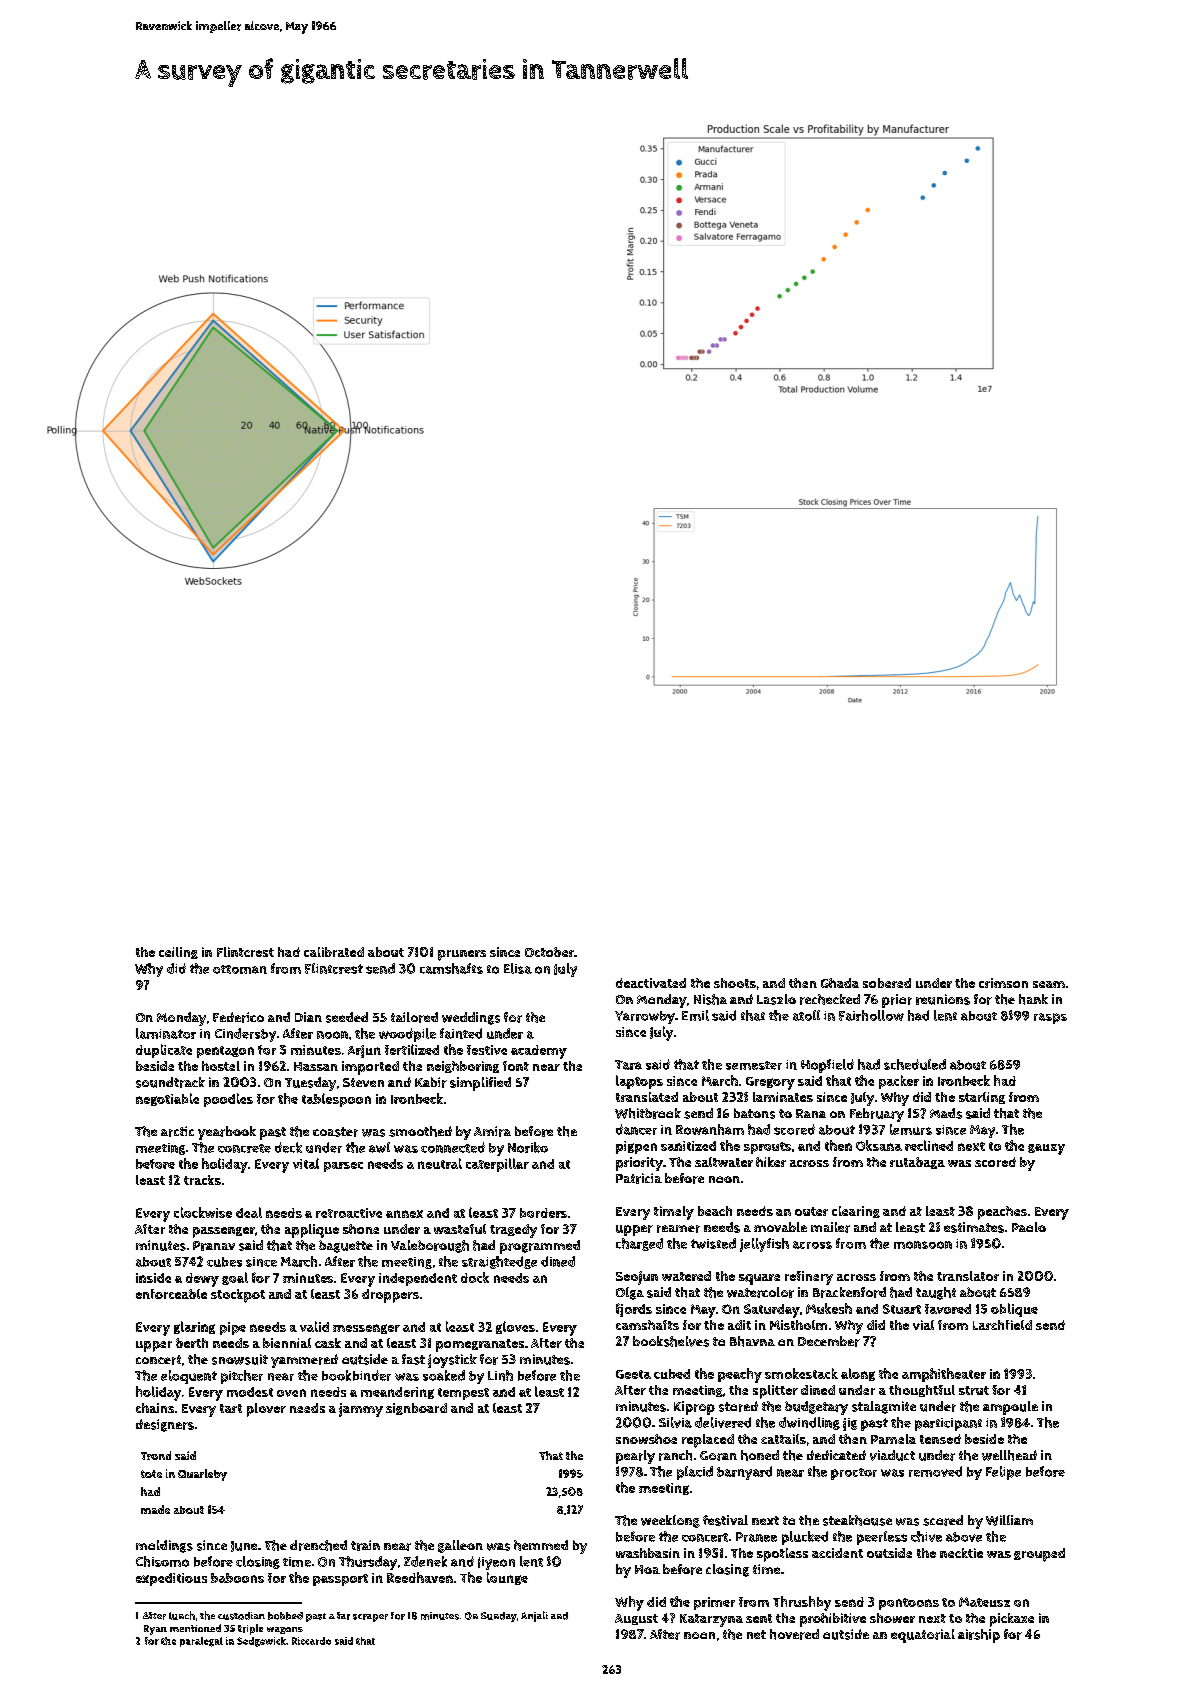  Describe the element at coordinates (178, 953) in the screenshot. I see `ceiling` at that location.
